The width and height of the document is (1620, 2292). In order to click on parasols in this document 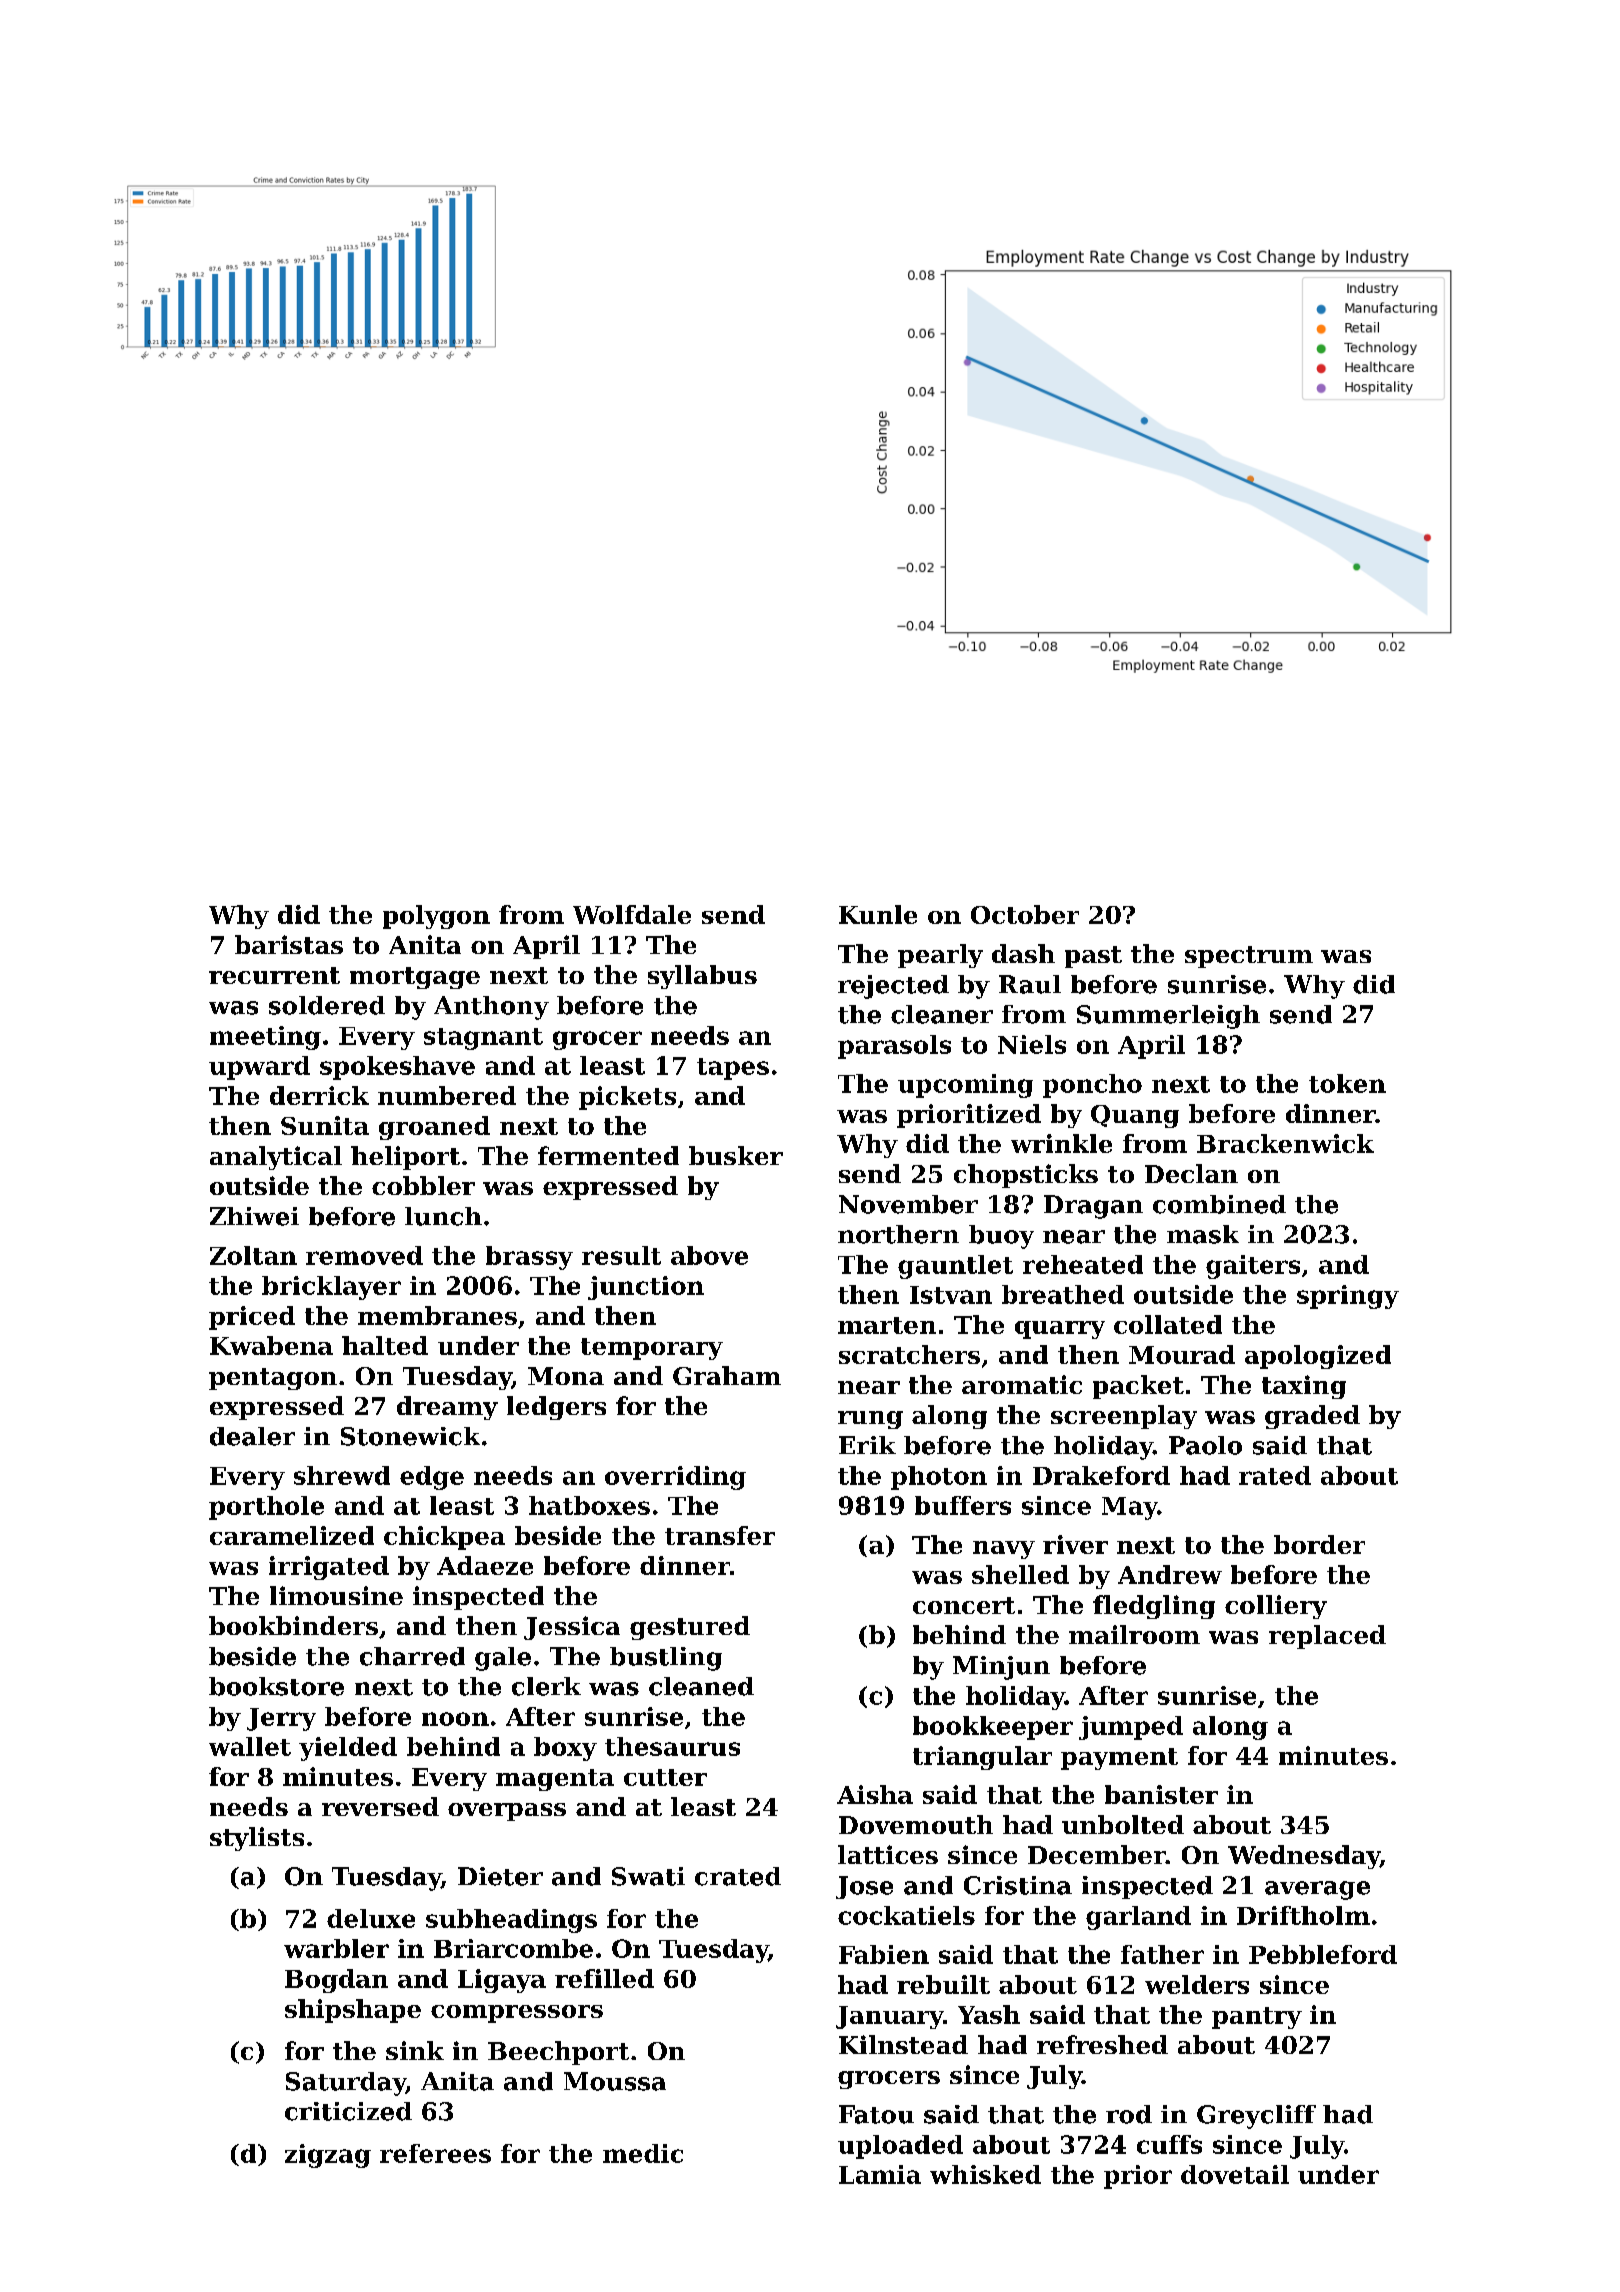, I will do `click(894, 1047)`.
